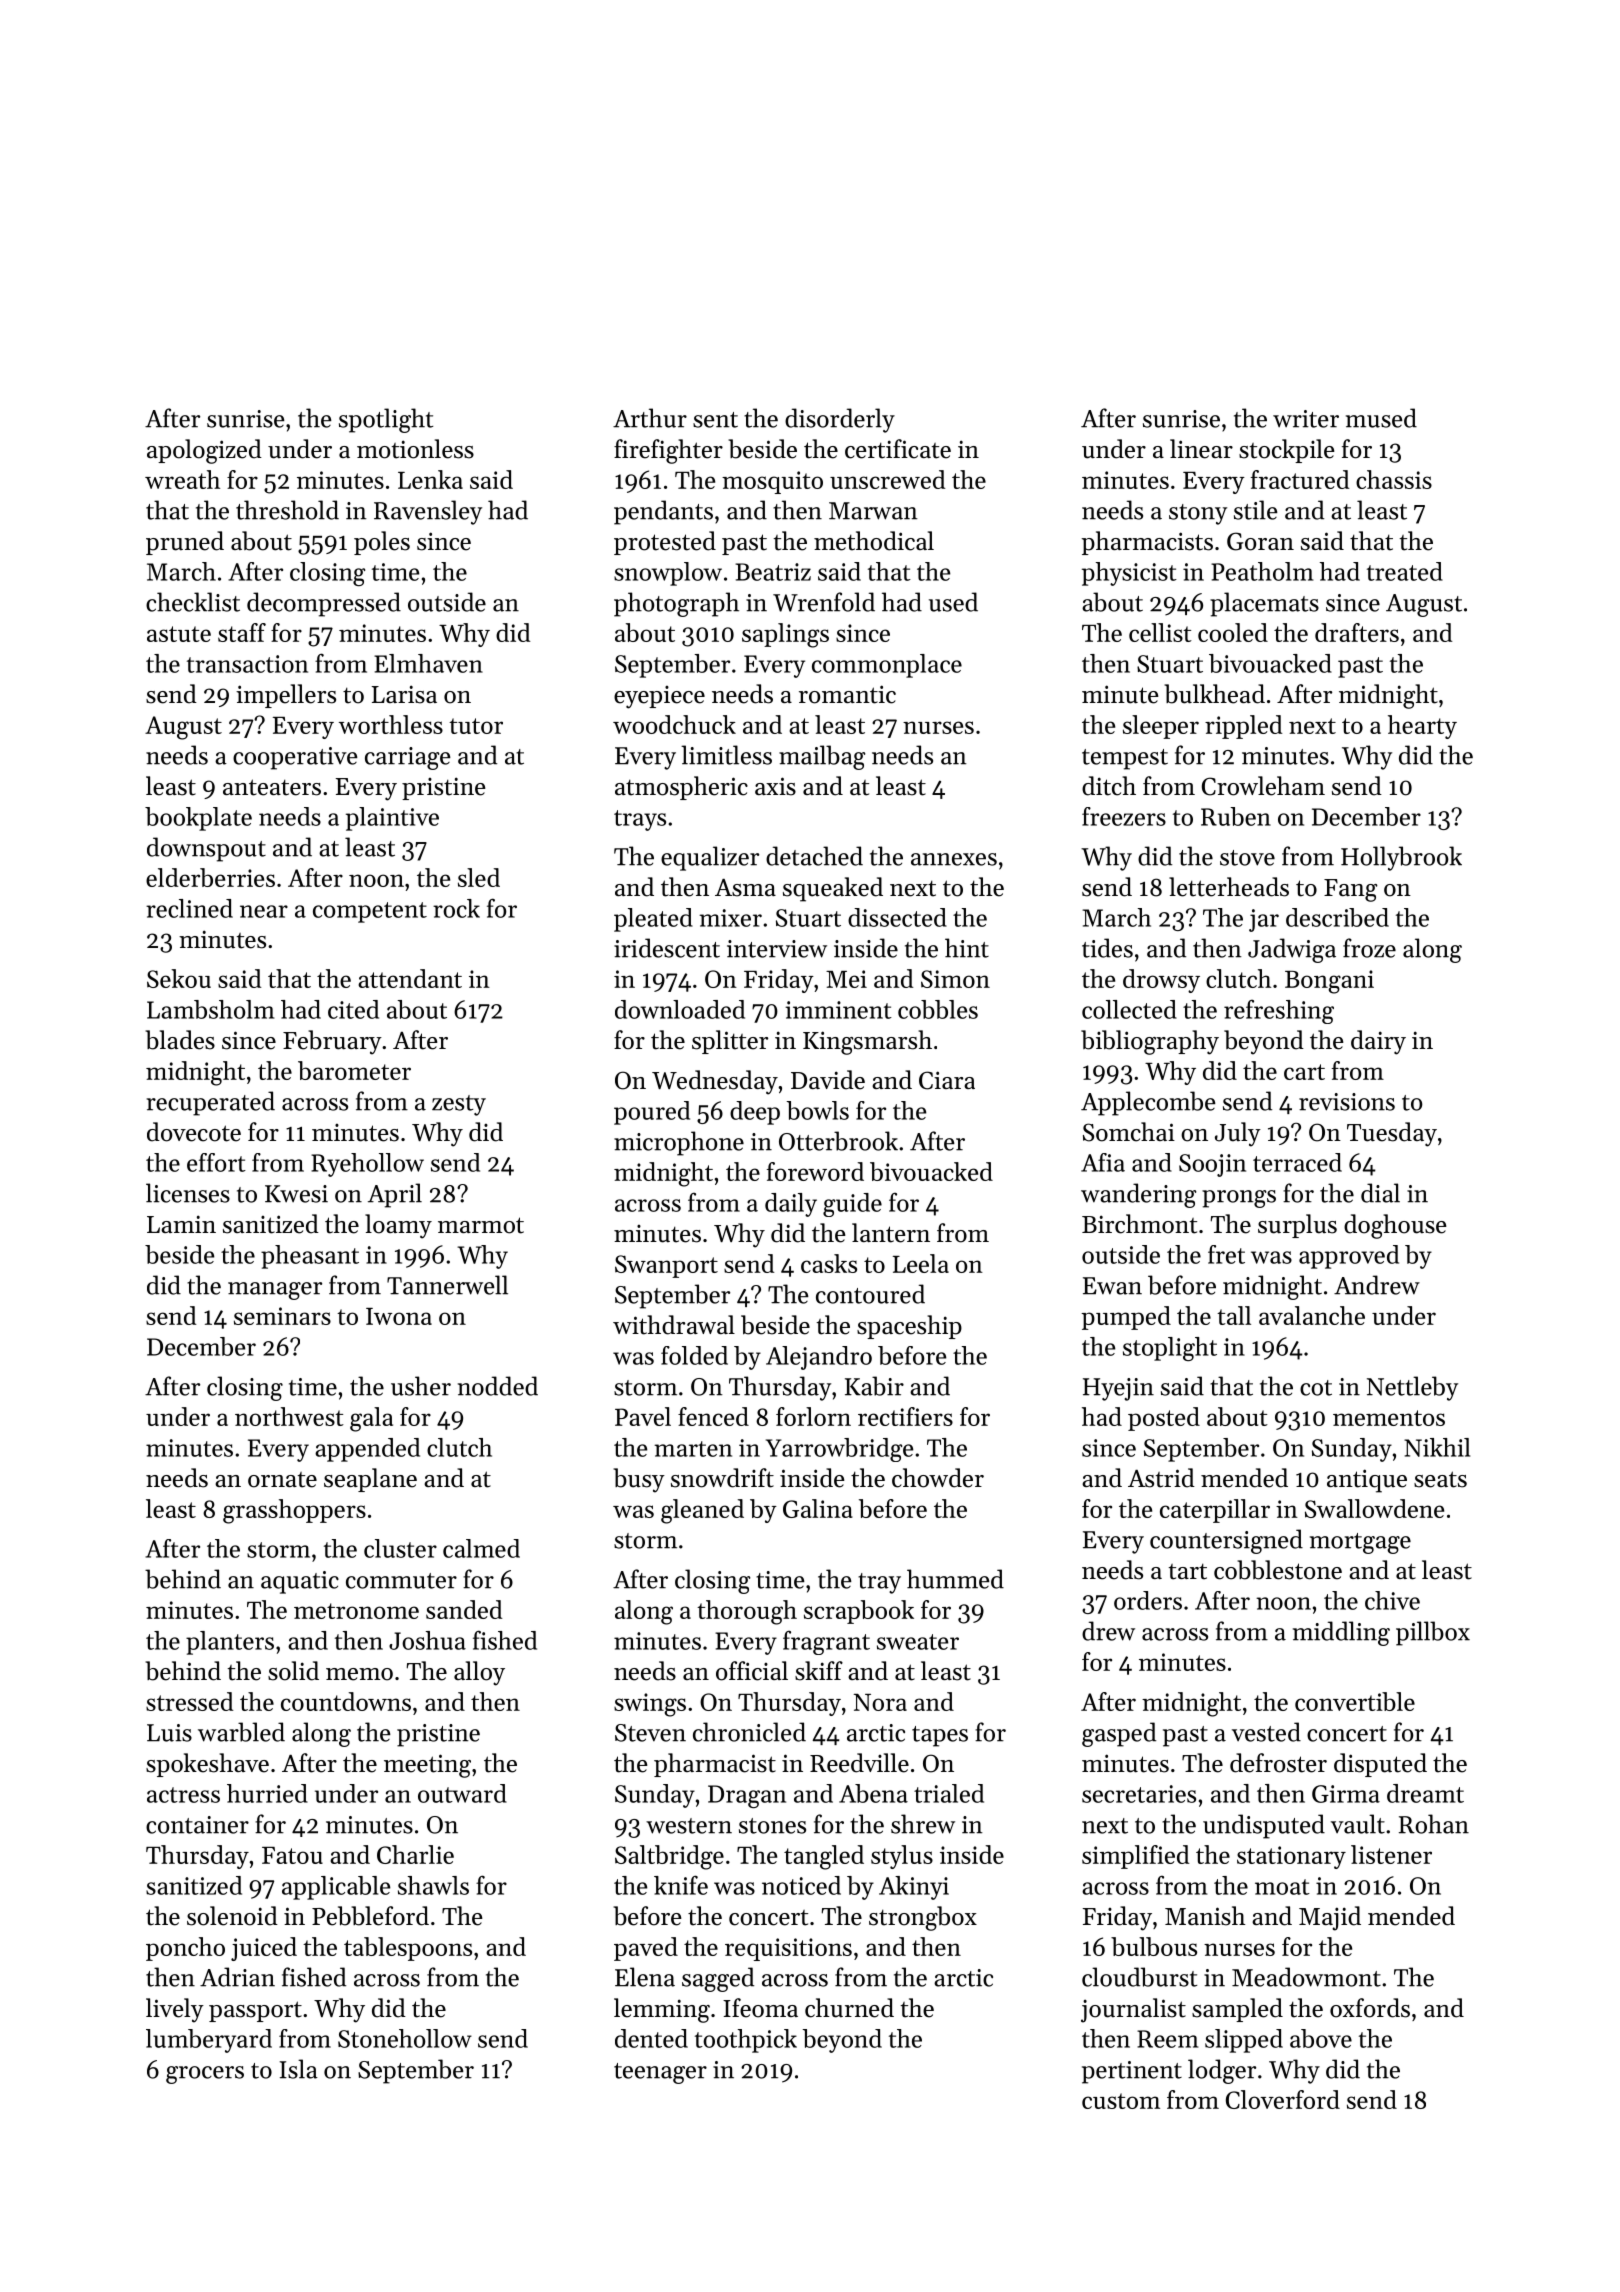 This screenshot has height=2292, width=1620. I want to click on avalanche, so click(1312, 1315).
